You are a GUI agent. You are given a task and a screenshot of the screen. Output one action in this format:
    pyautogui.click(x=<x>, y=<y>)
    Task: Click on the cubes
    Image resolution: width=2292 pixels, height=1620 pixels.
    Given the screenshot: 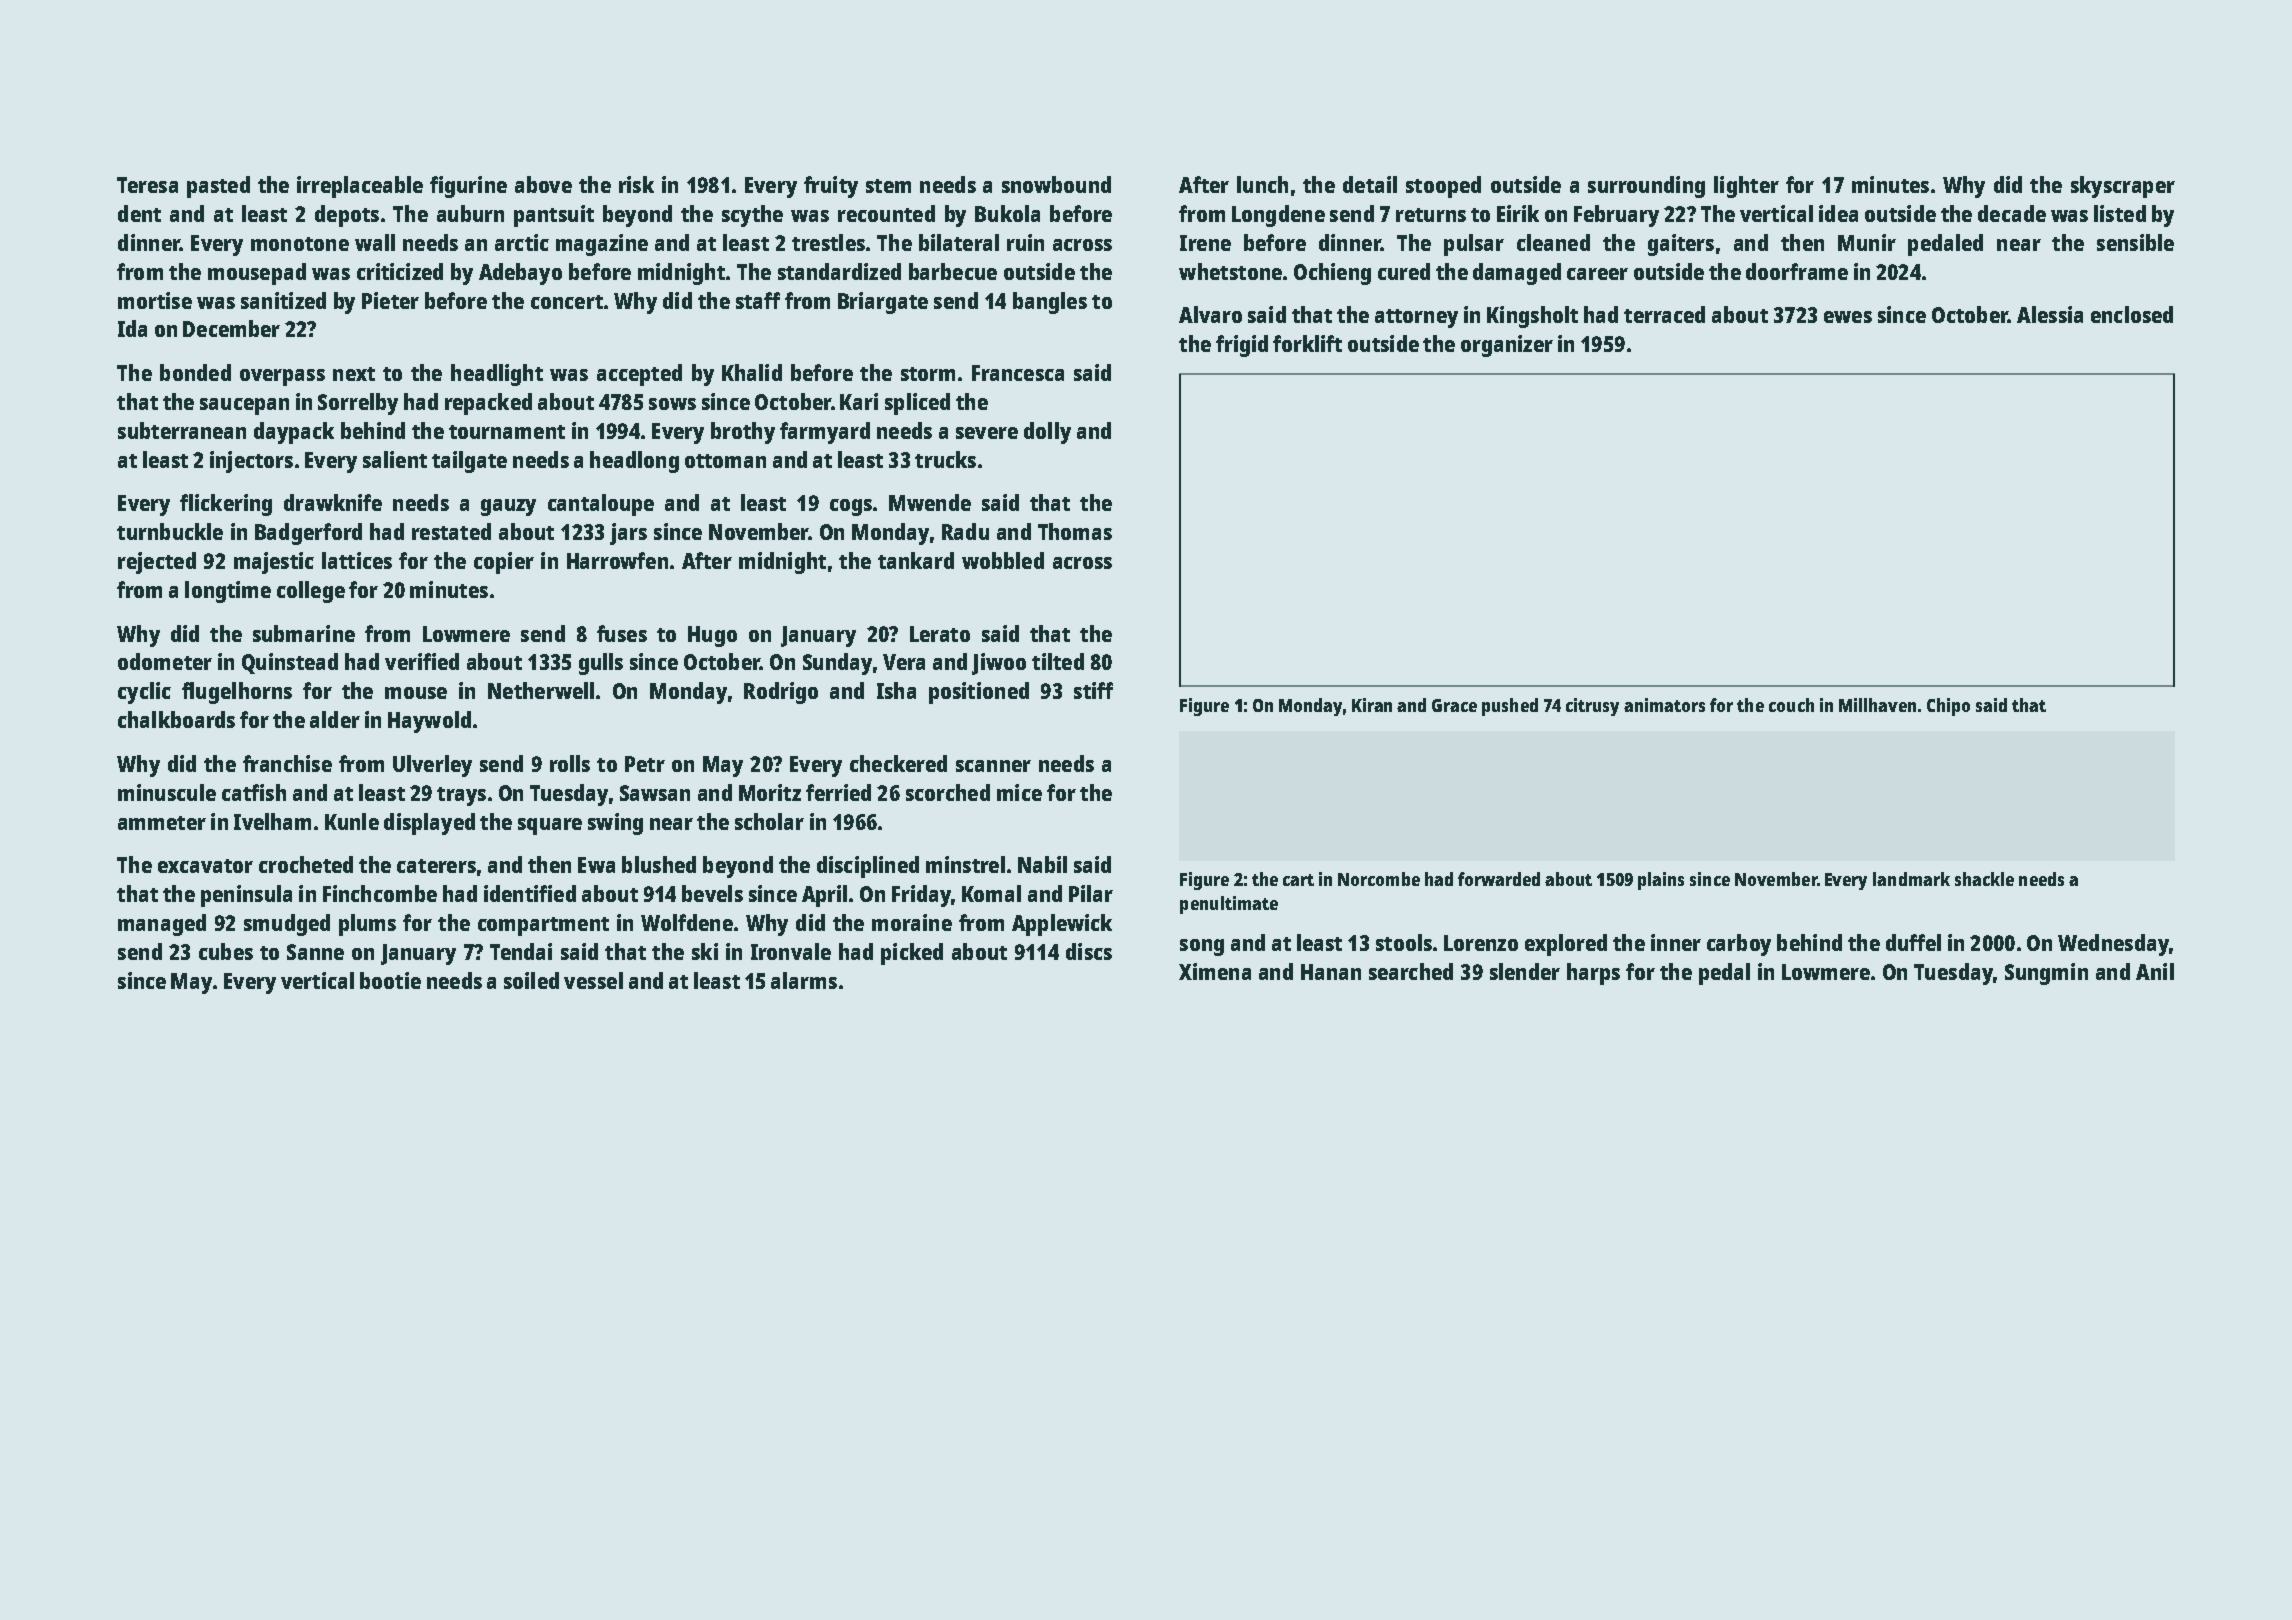 What is the action you would take?
    pyautogui.click(x=226, y=951)
